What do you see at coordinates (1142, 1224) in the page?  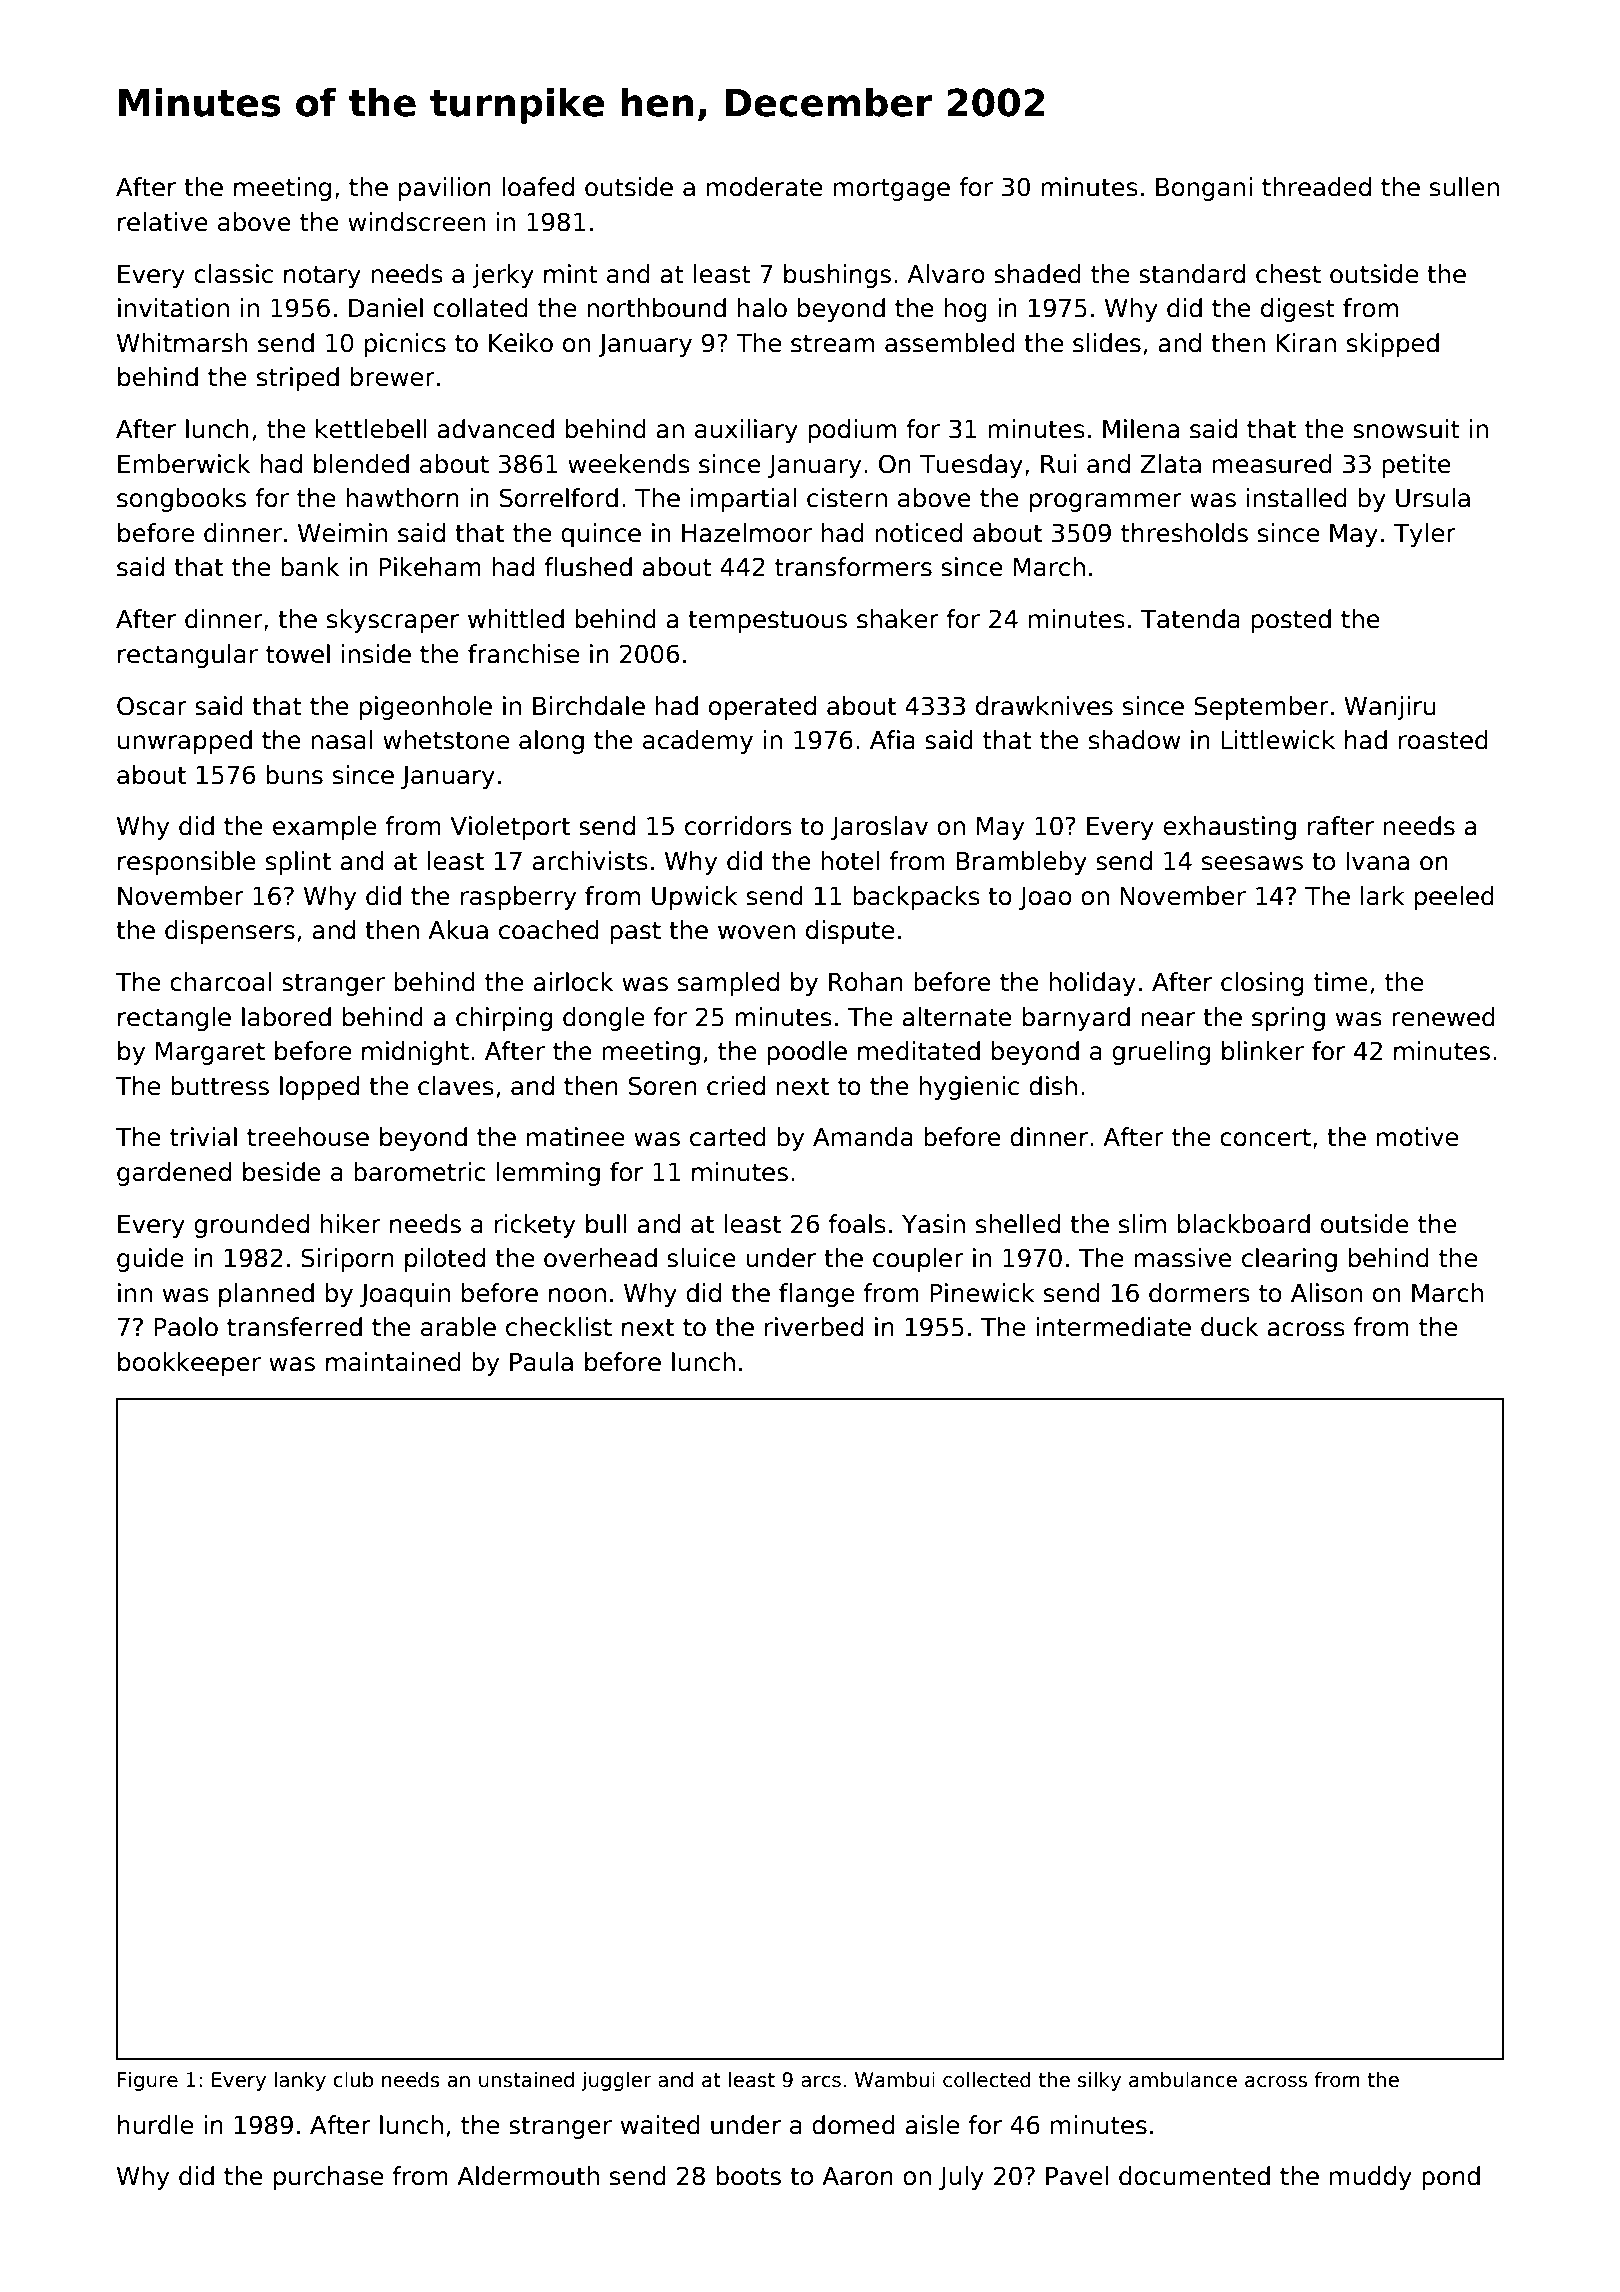 I see `slim` at bounding box center [1142, 1224].
